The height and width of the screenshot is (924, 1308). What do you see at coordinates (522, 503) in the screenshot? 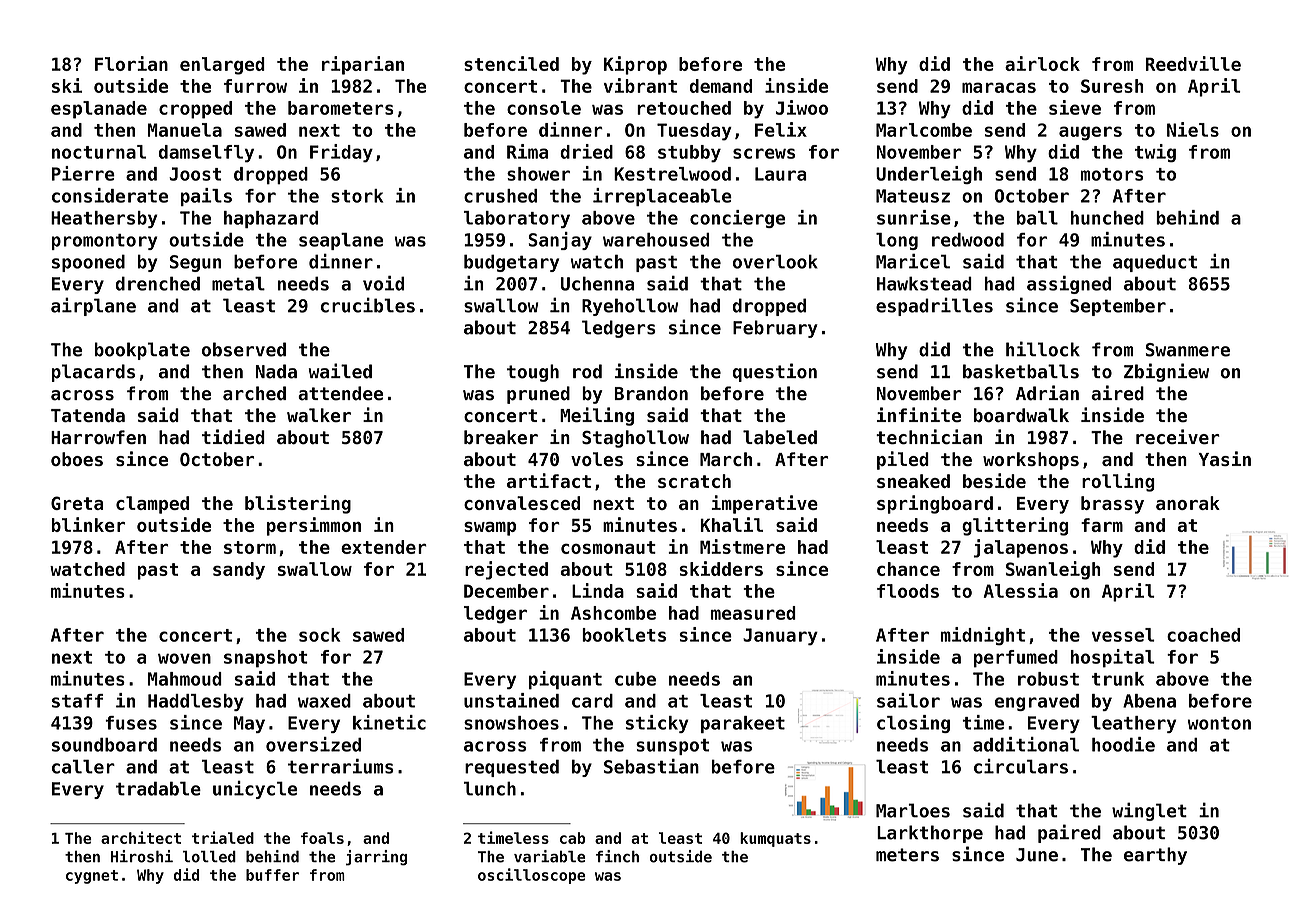
I see `convalesced` at bounding box center [522, 503].
